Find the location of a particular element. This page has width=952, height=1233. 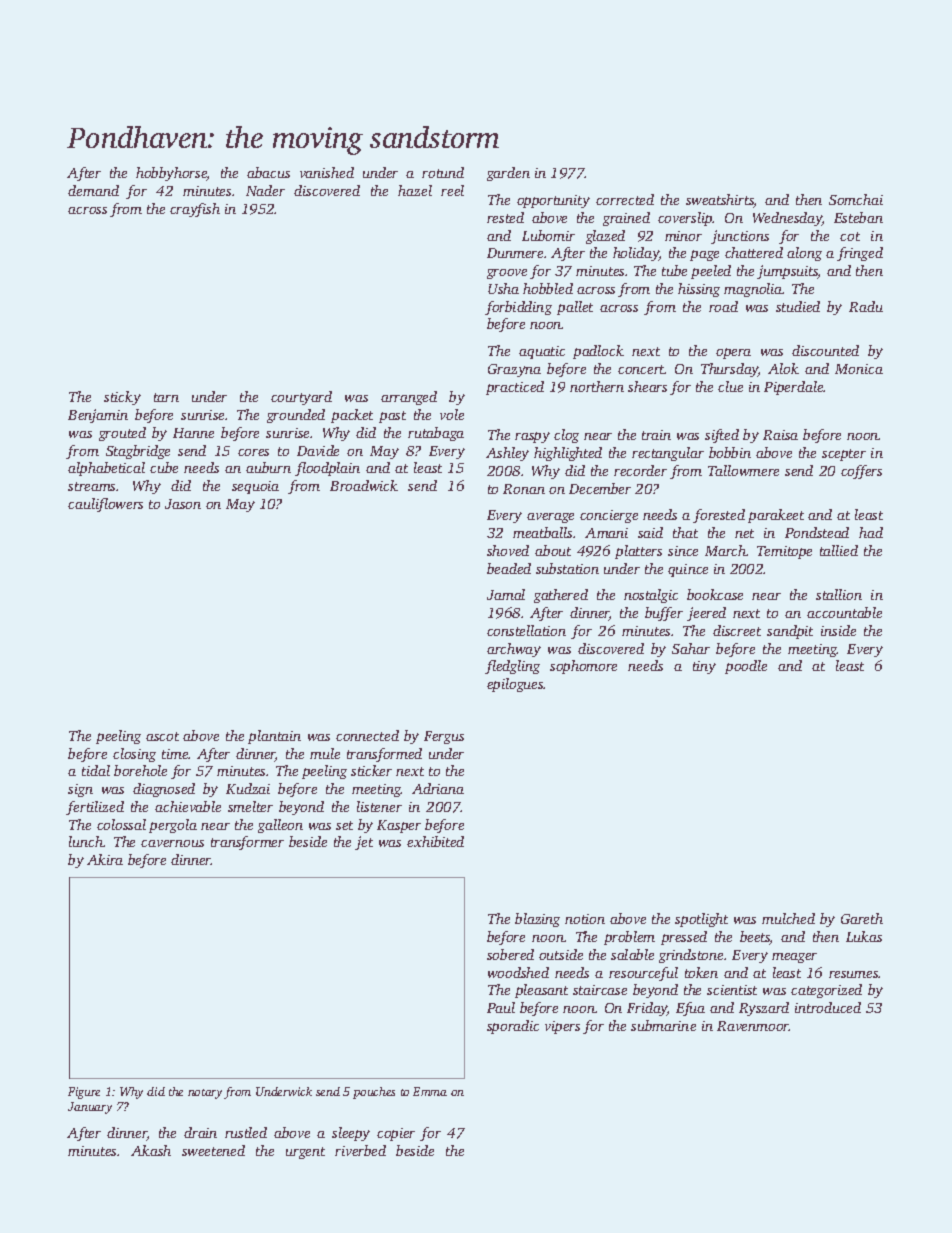

Jason is located at coordinates (183, 504).
